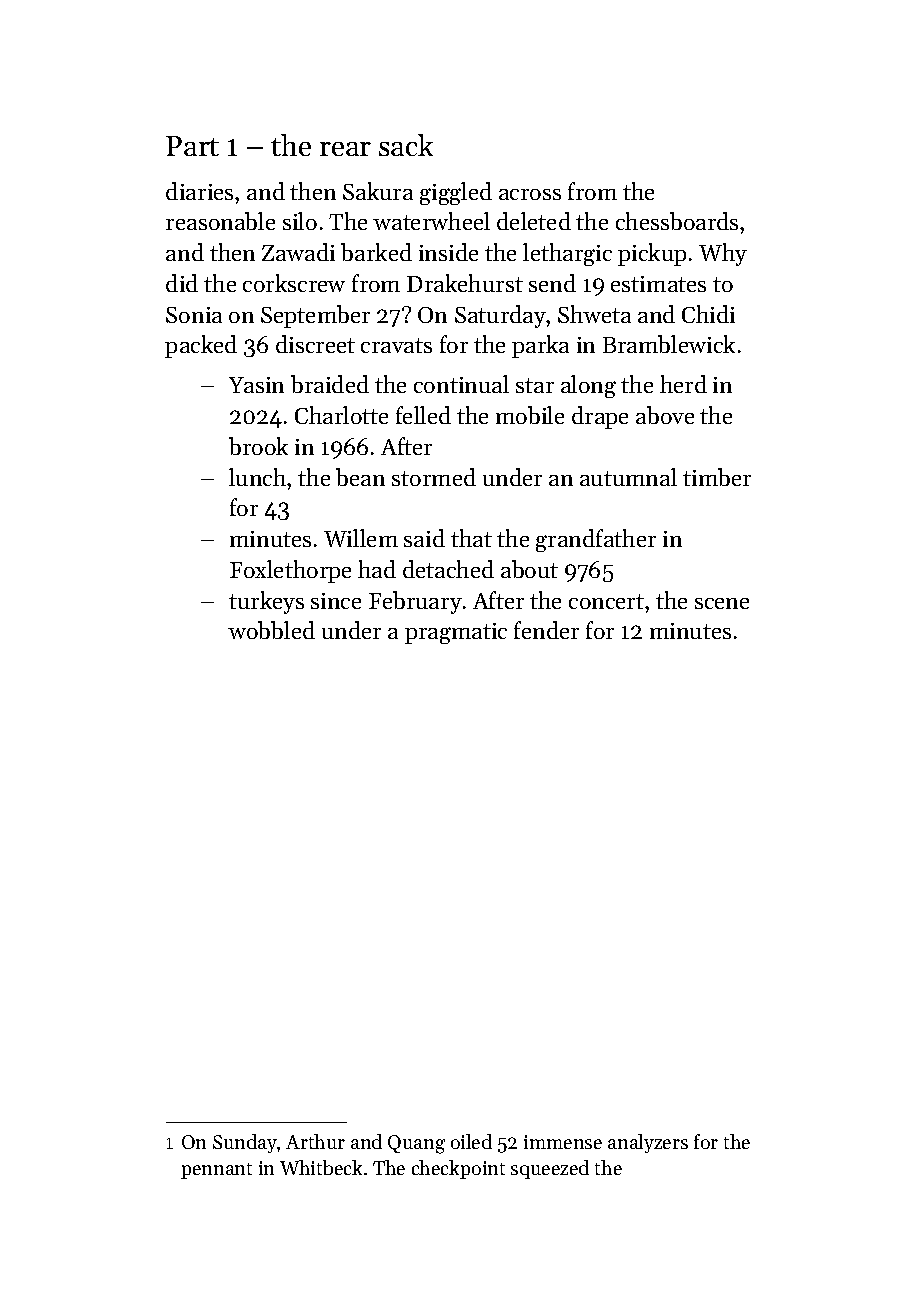 The height and width of the image is (1311, 924). I want to click on detached, so click(448, 569).
